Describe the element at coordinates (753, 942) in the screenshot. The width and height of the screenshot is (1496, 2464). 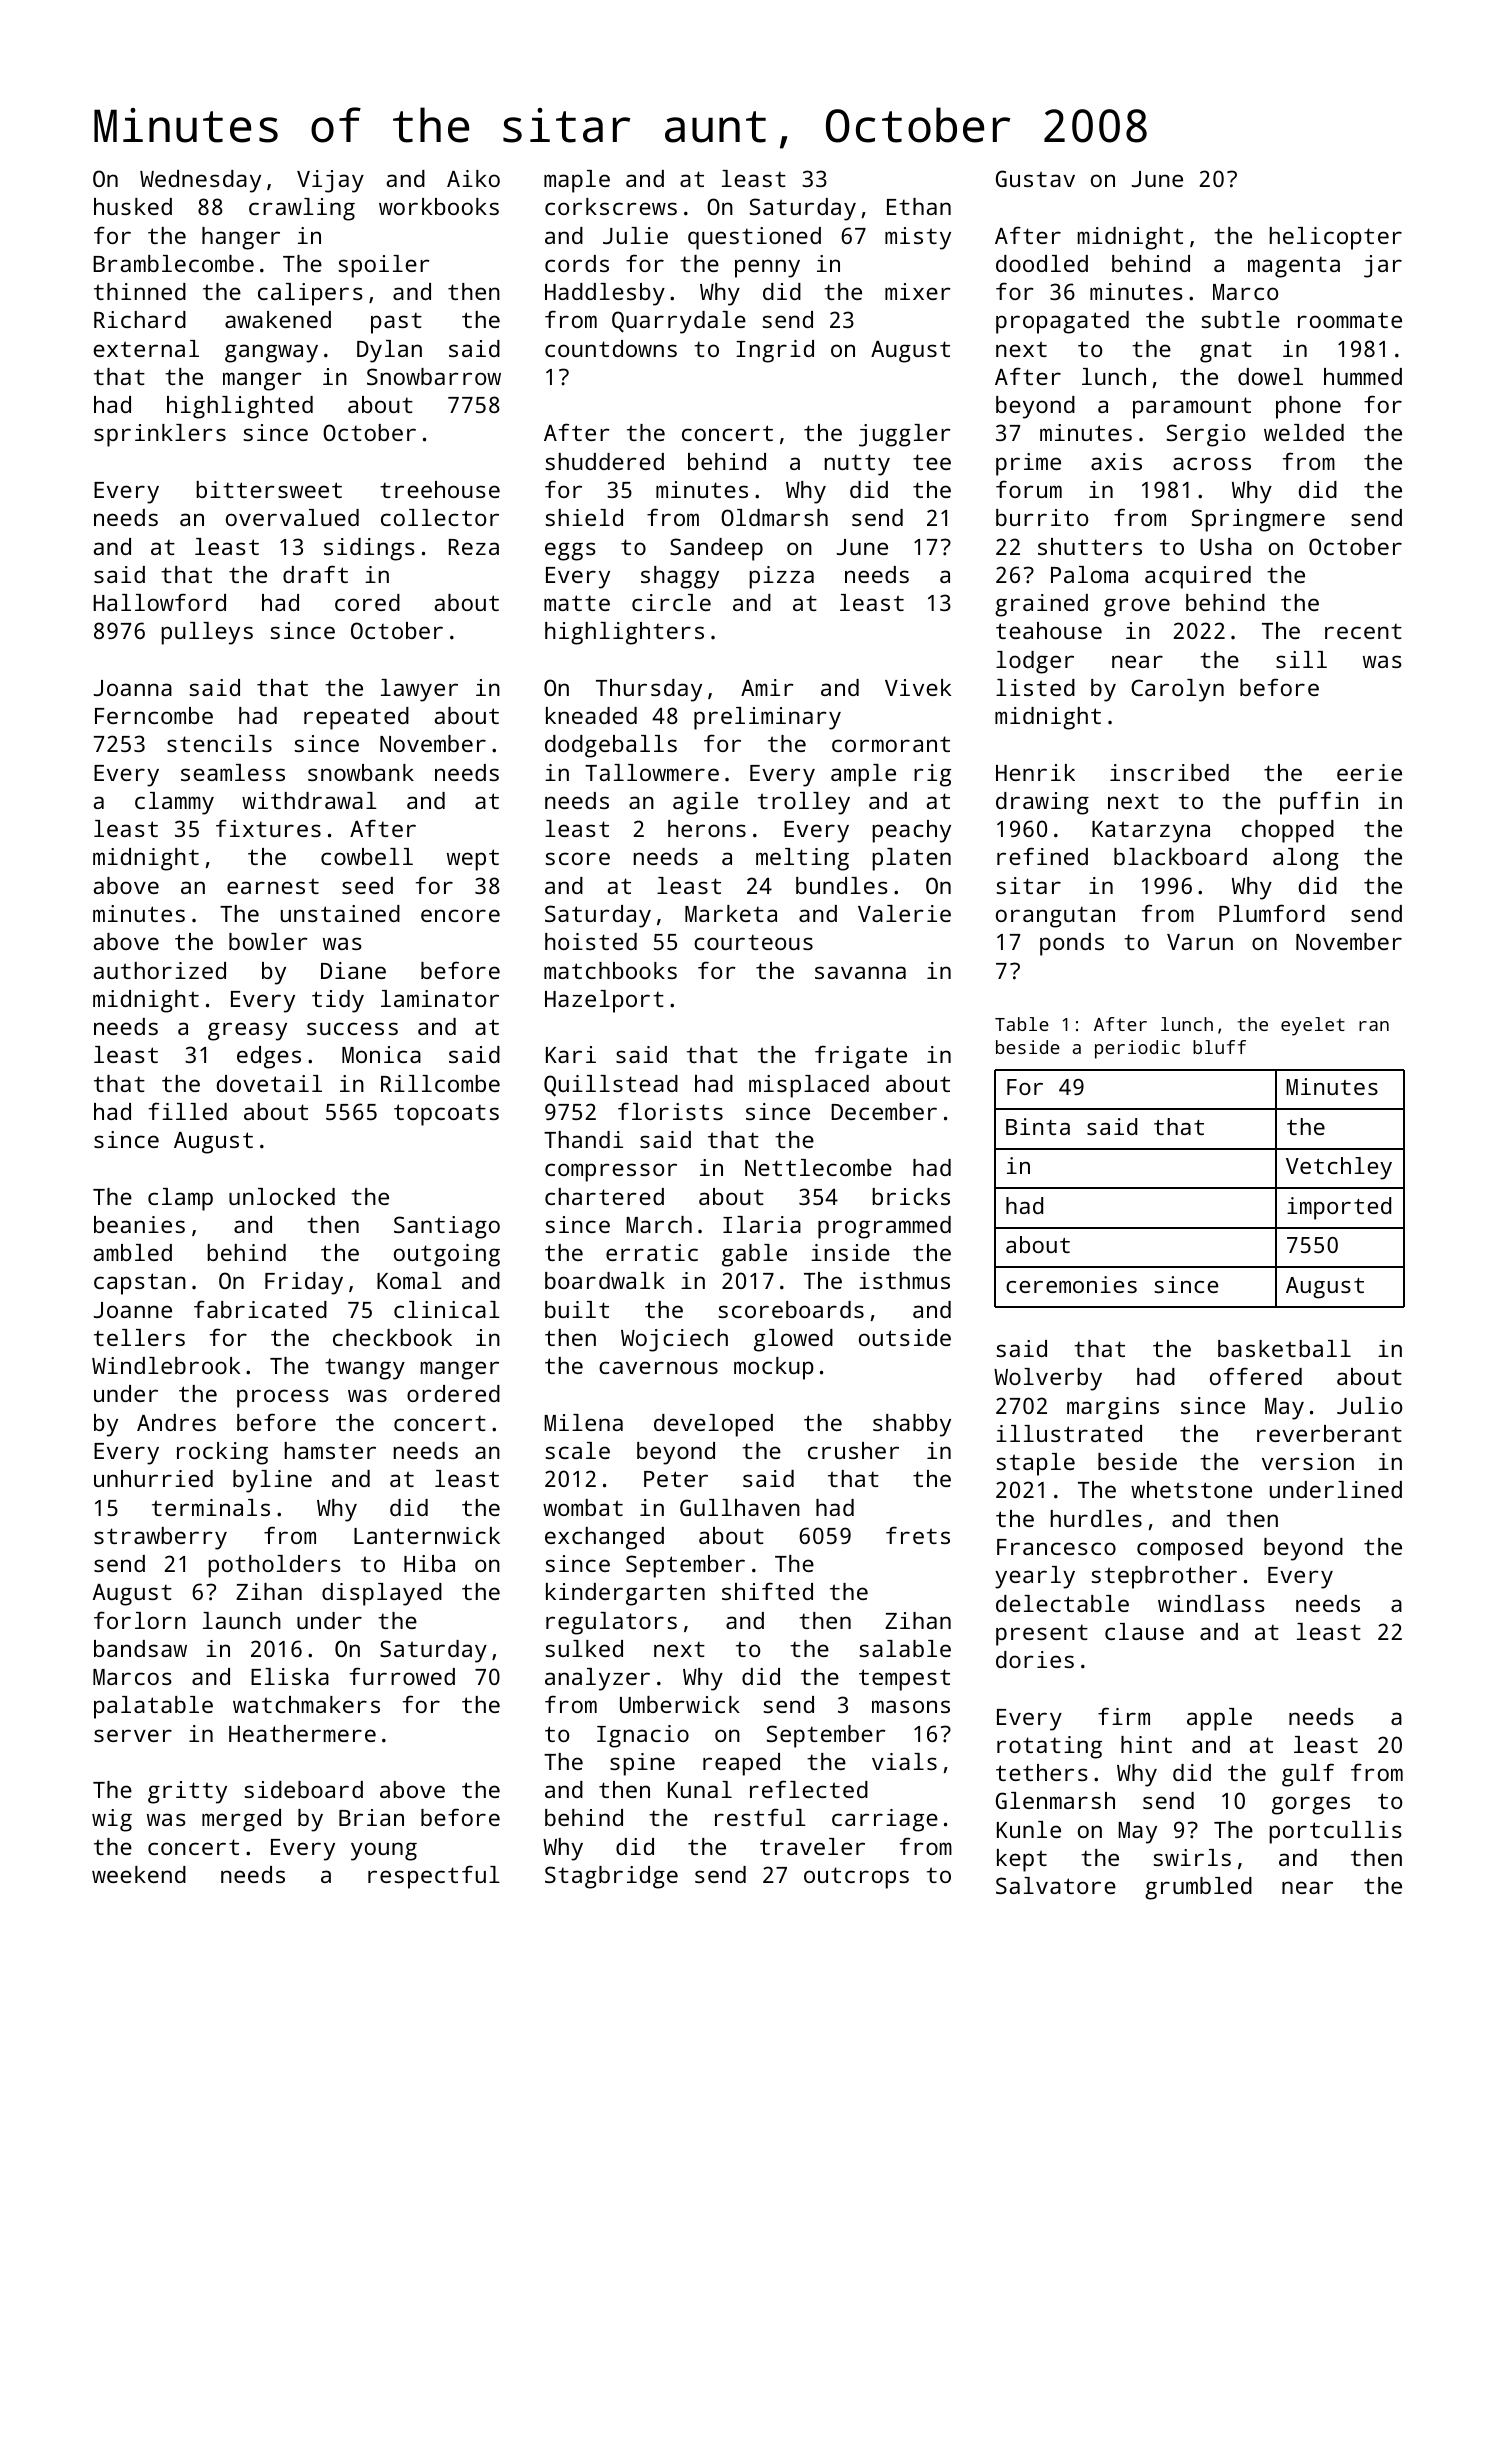
I see `courteous` at that location.
